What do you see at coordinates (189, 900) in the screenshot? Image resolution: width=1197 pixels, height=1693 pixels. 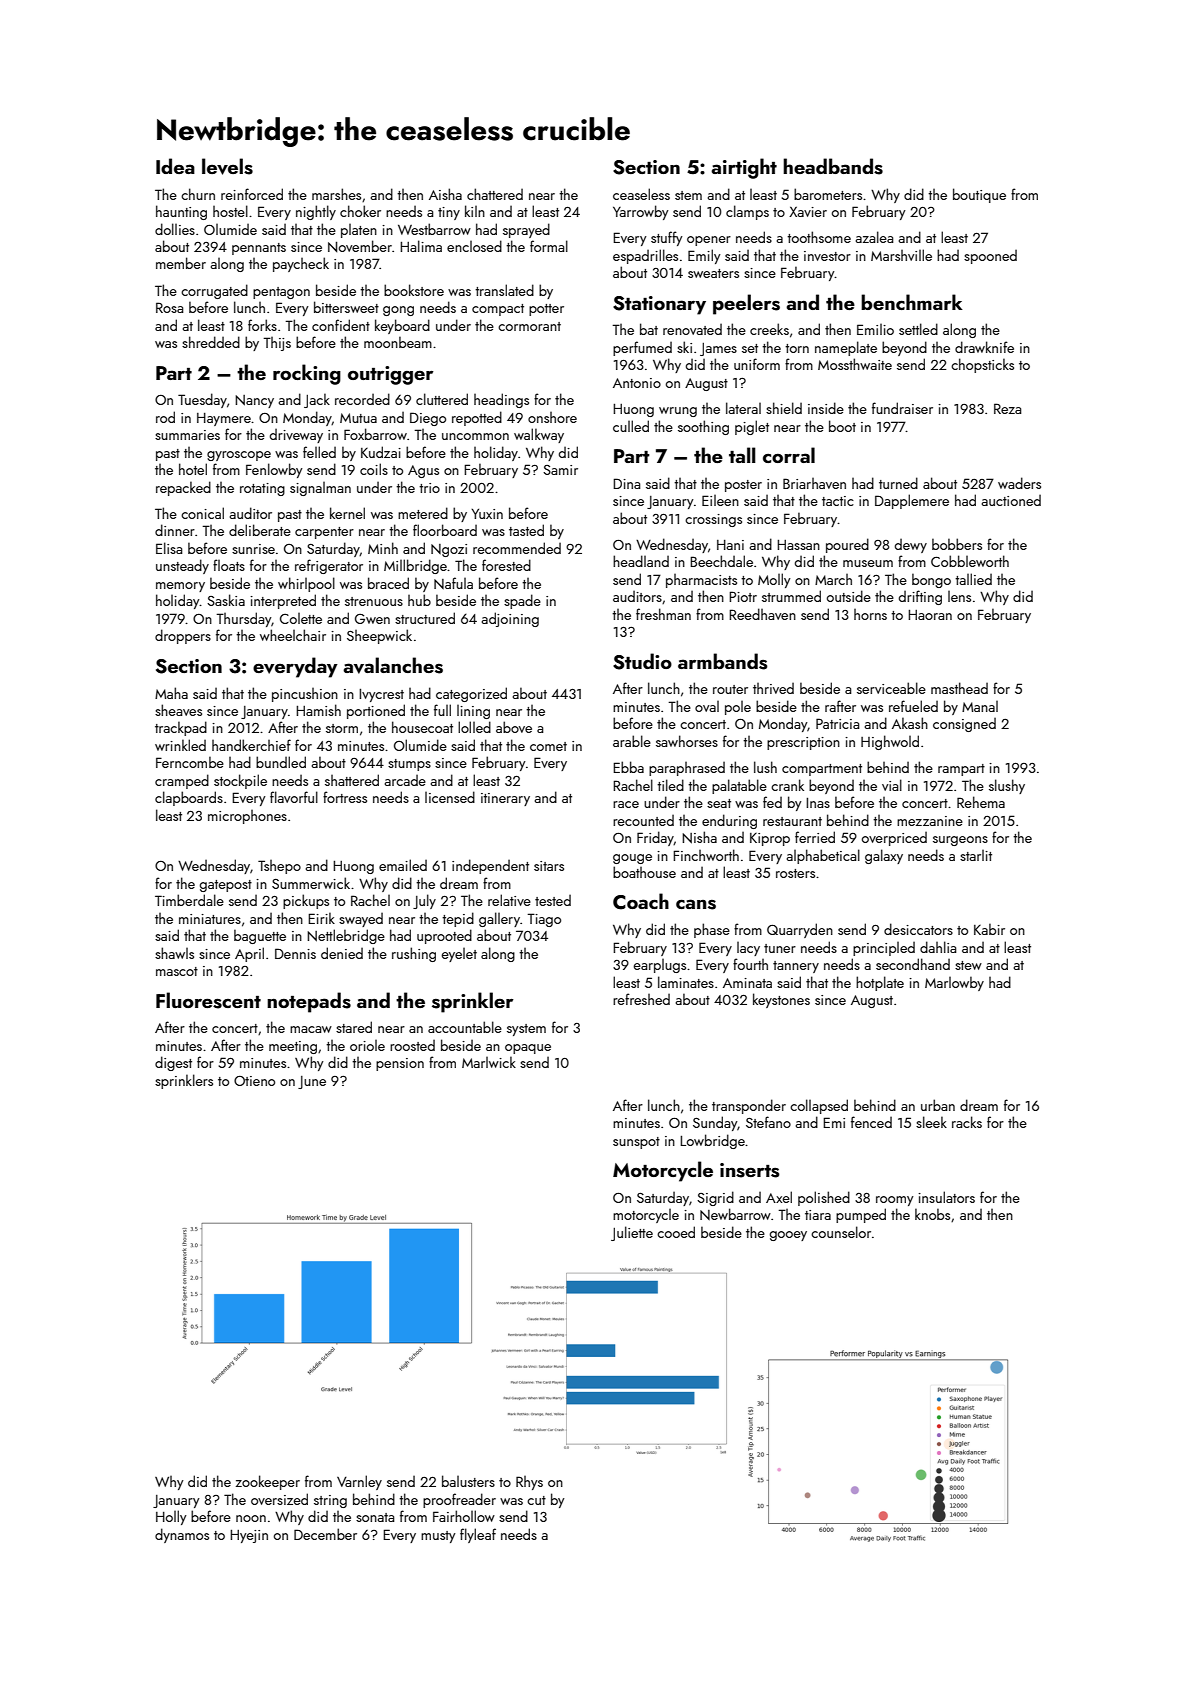 I see `Timberdale` at bounding box center [189, 900].
